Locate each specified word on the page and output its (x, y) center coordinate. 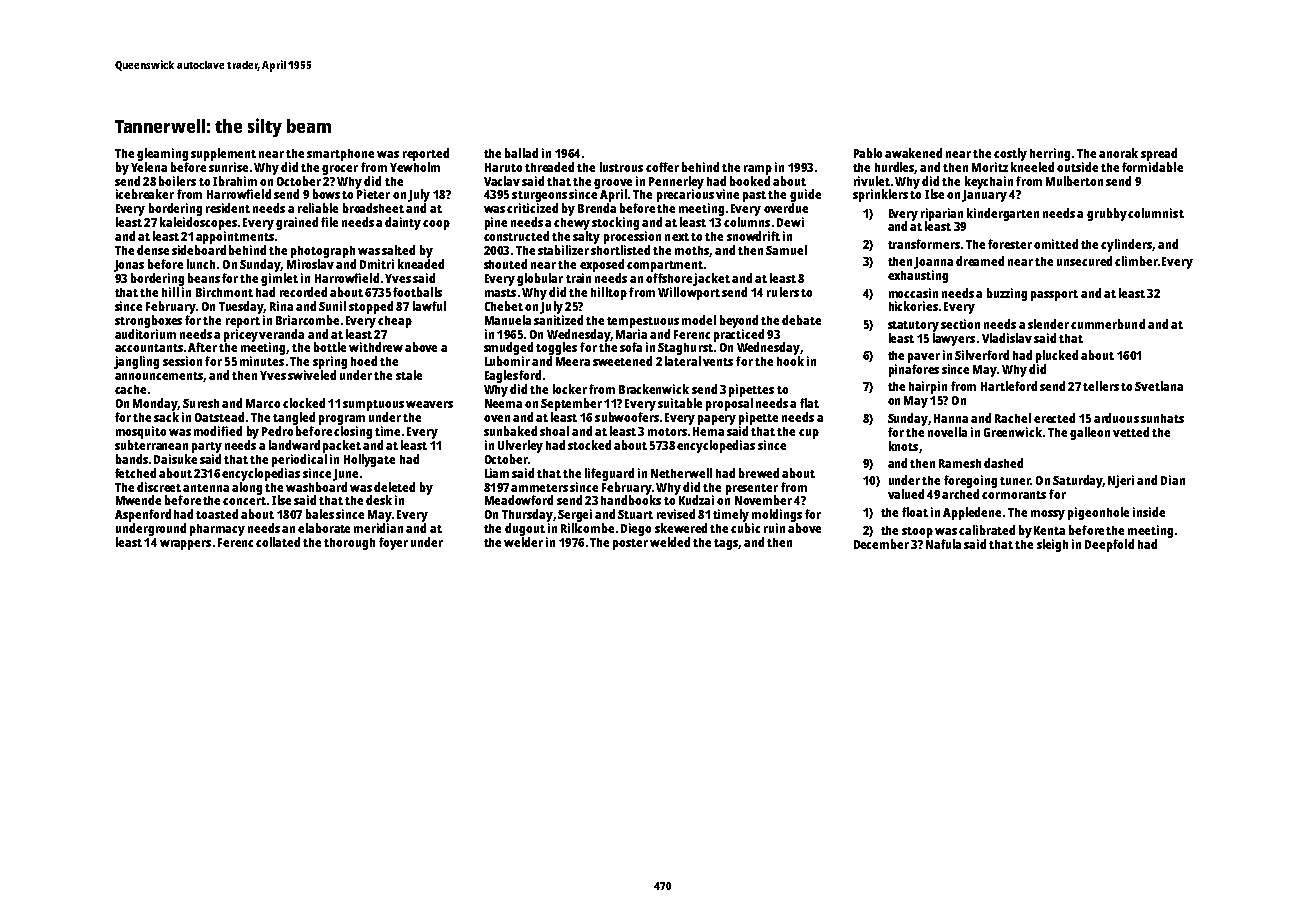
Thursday (527, 515)
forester (1010, 244)
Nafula (943, 544)
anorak (1118, 153)
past (754, 196)
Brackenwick (654, 389)
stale (409, 375)
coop (436, 225)
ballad (521, 153)
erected (1054, 418)
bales (320, 514)
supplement (223, 154)
